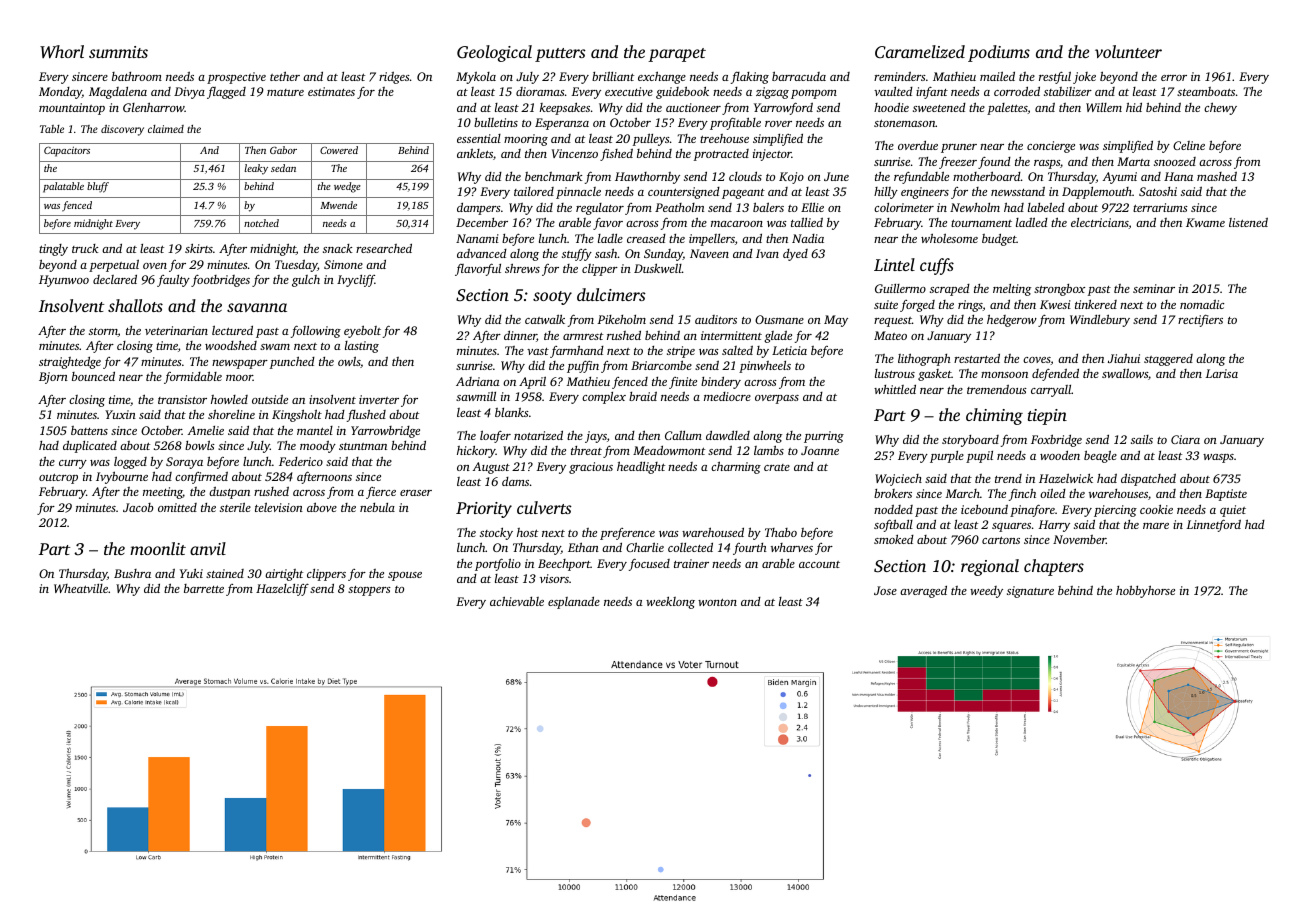  Describe the element at coordinates (712, 240) in the image. I see `impellers` at that location.
